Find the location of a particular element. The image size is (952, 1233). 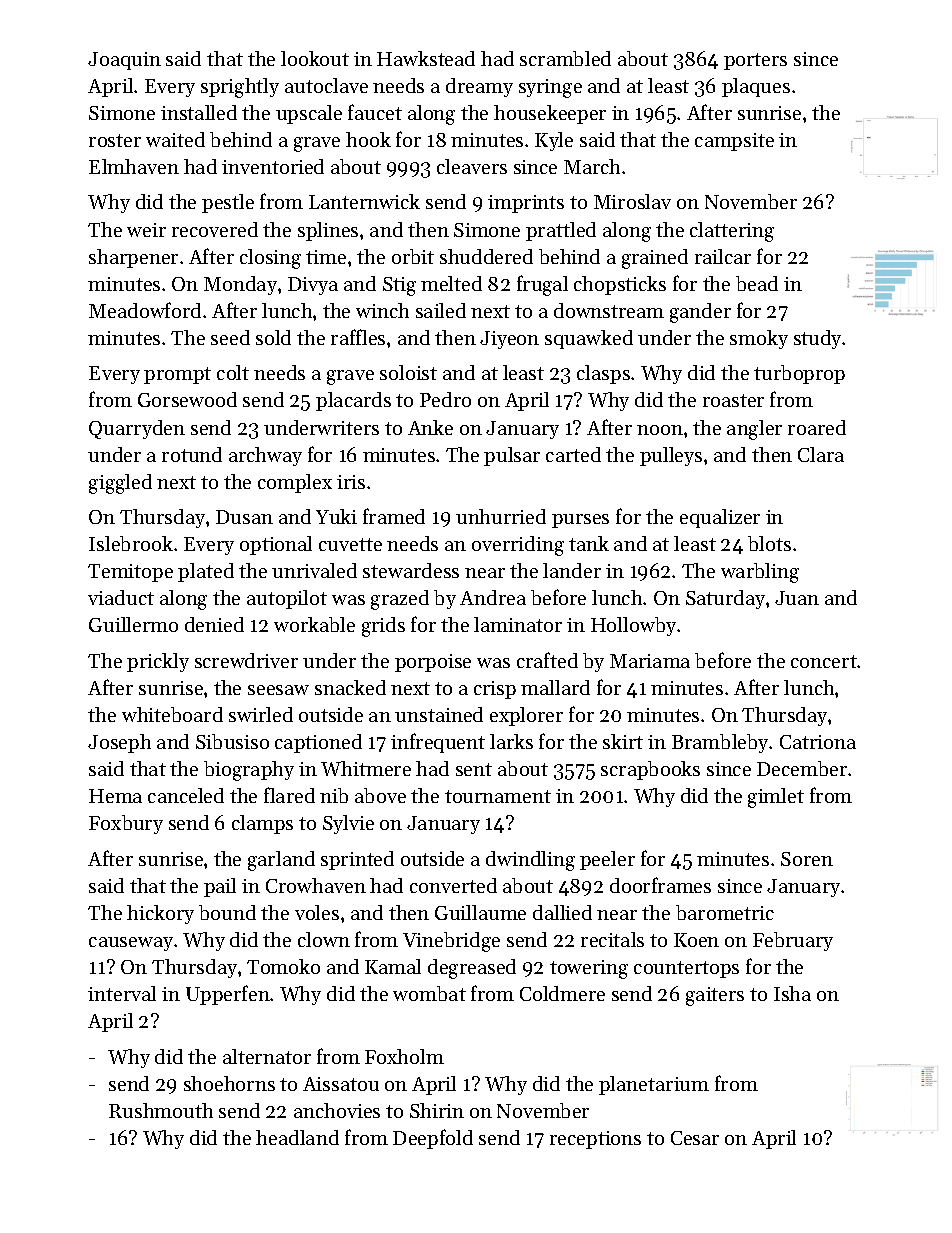

dallied is located at coordinates (562, 912).
